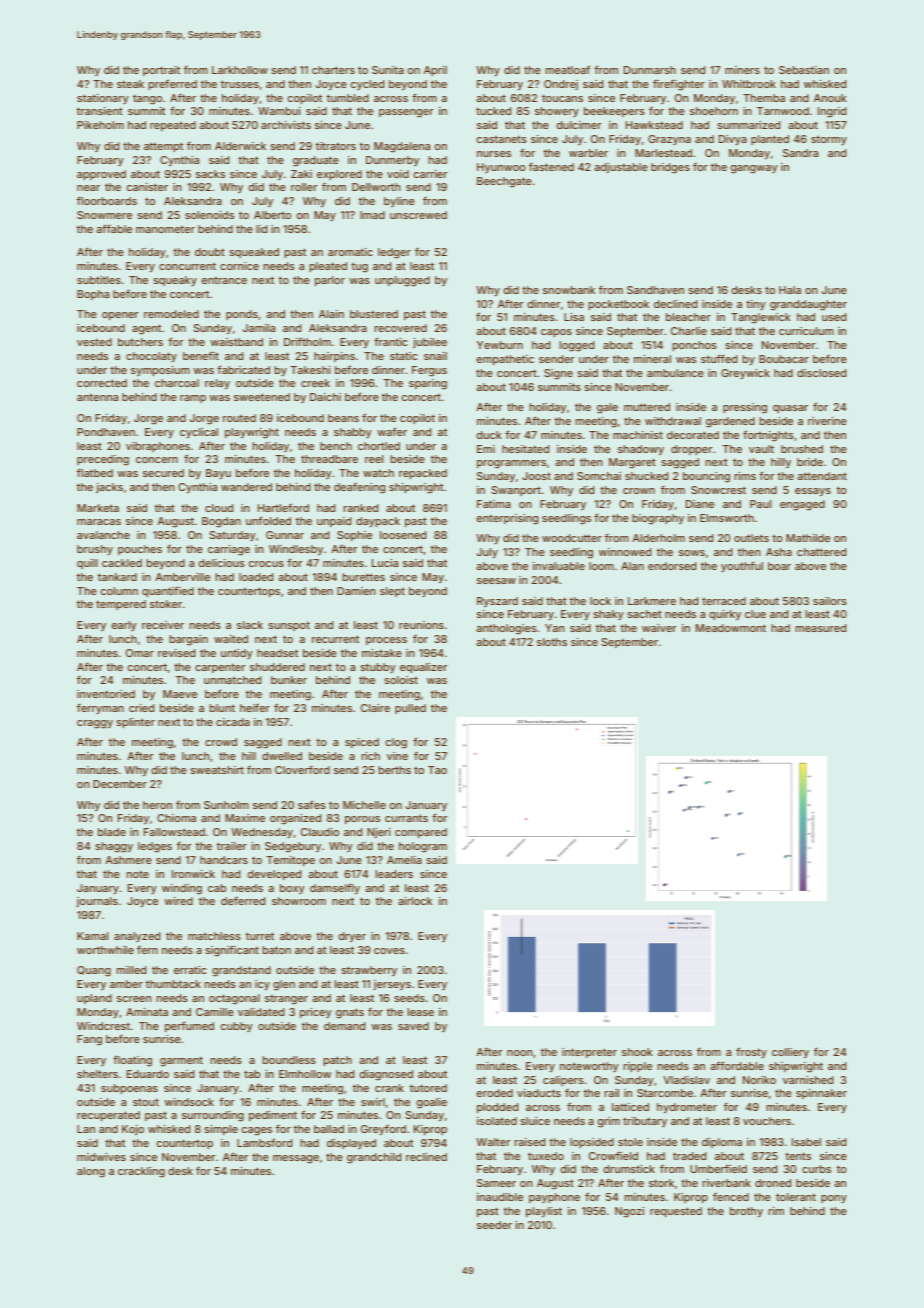 Image resolution: width=924 pixels, height=1308 pixels. Describe the element at coordinates (175, 281) in the screenshot. I see `squeaky` at that location.
